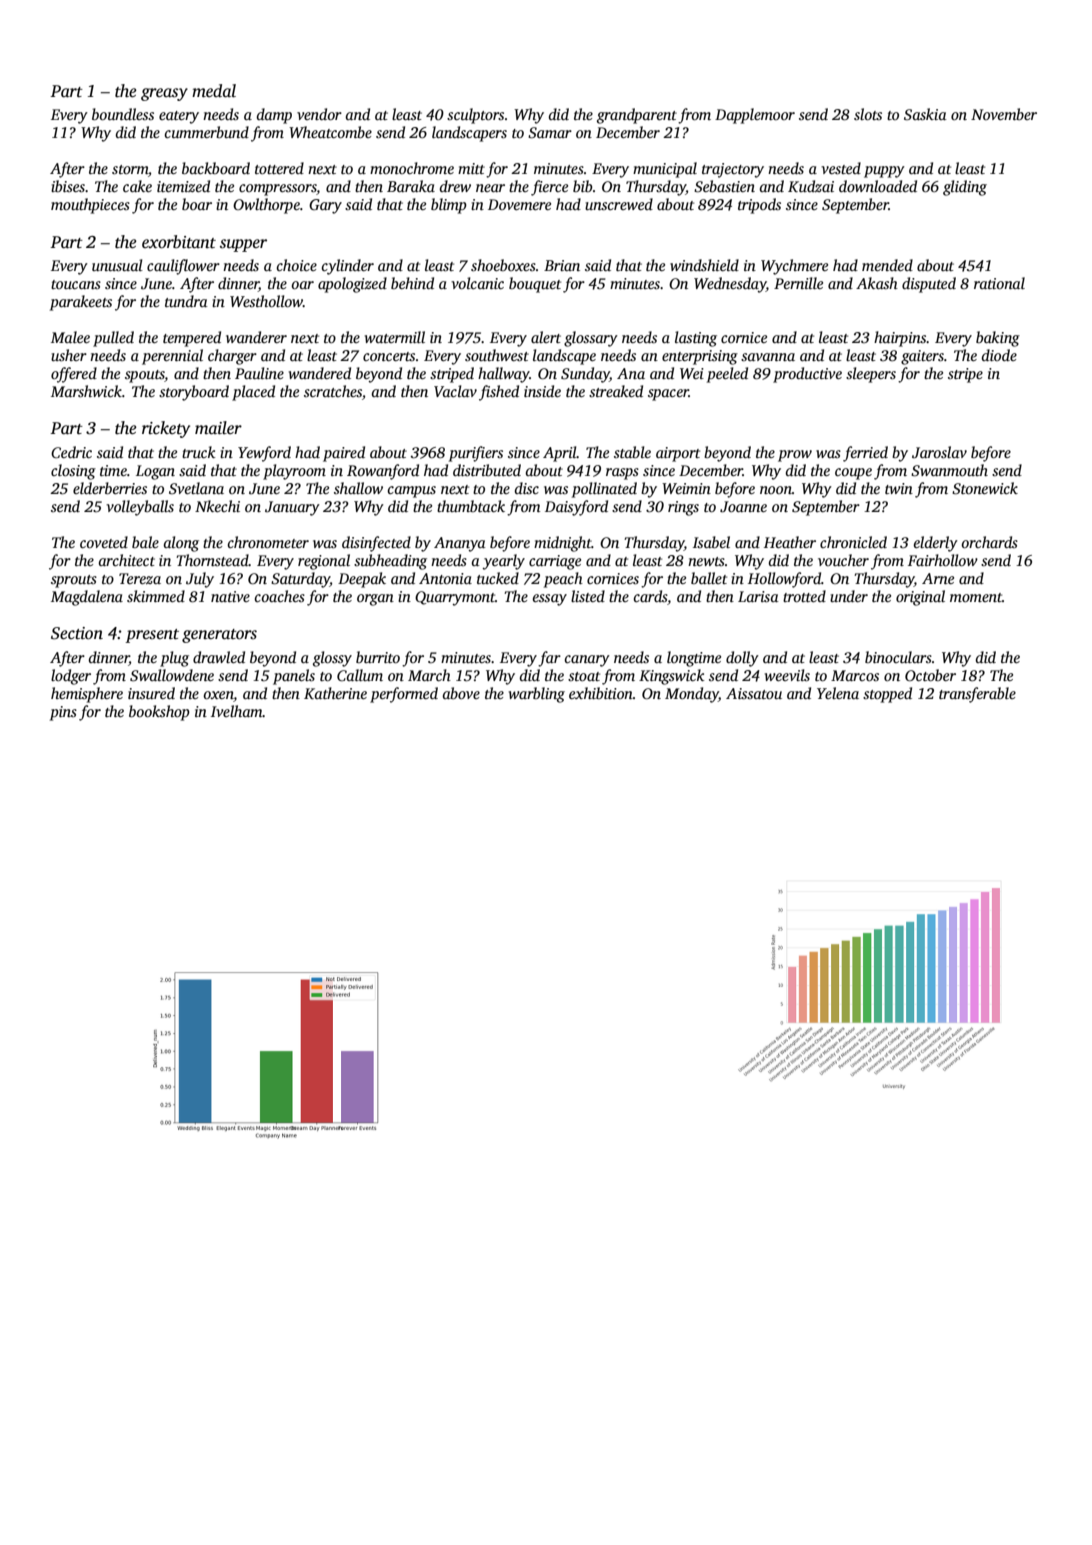 This document has width=1092, height=1545. I want to click on Akash, so click(877, 283).
